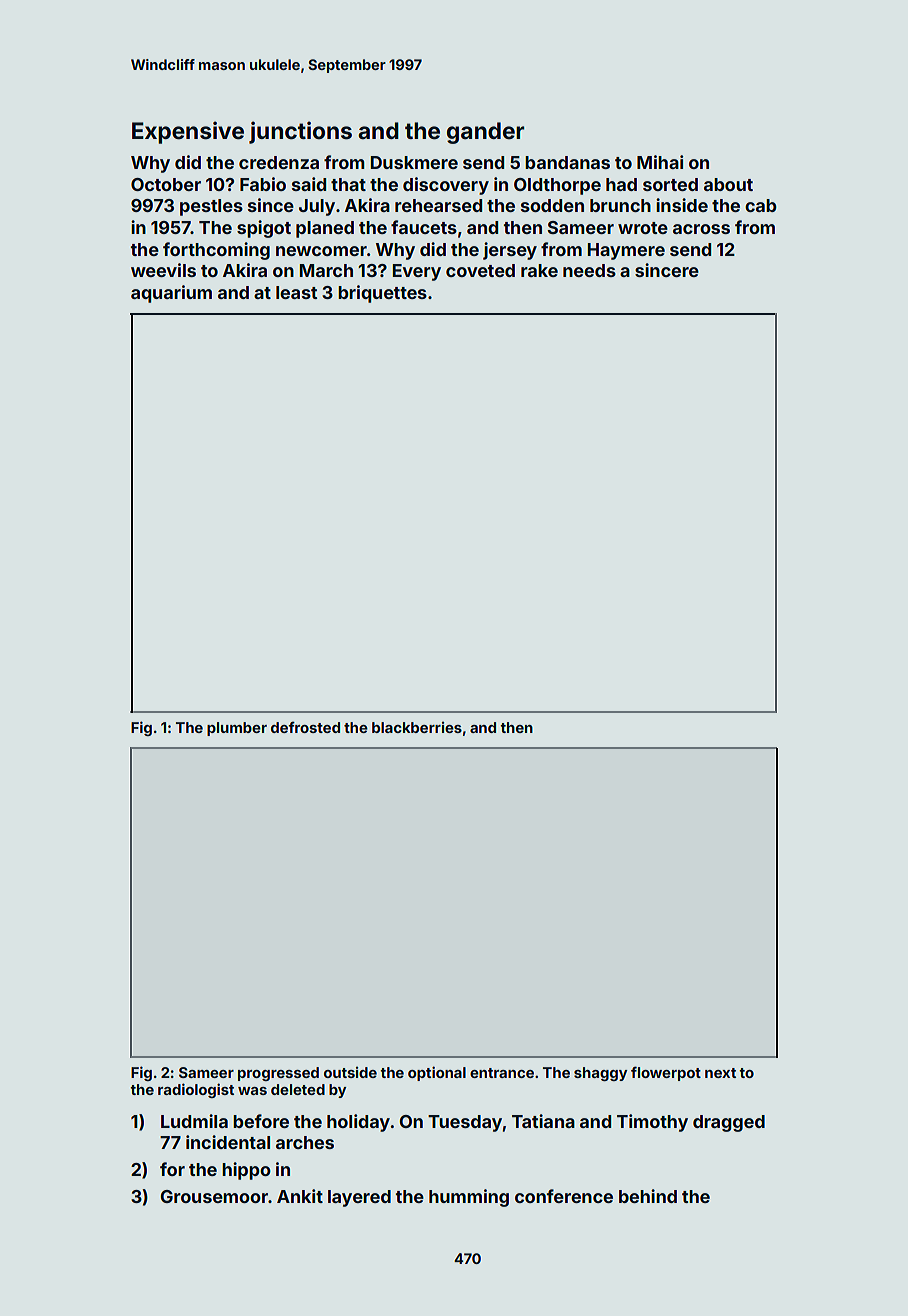  Describe the element at coordinates (728, 184) in the image. I see `about` at that location.
